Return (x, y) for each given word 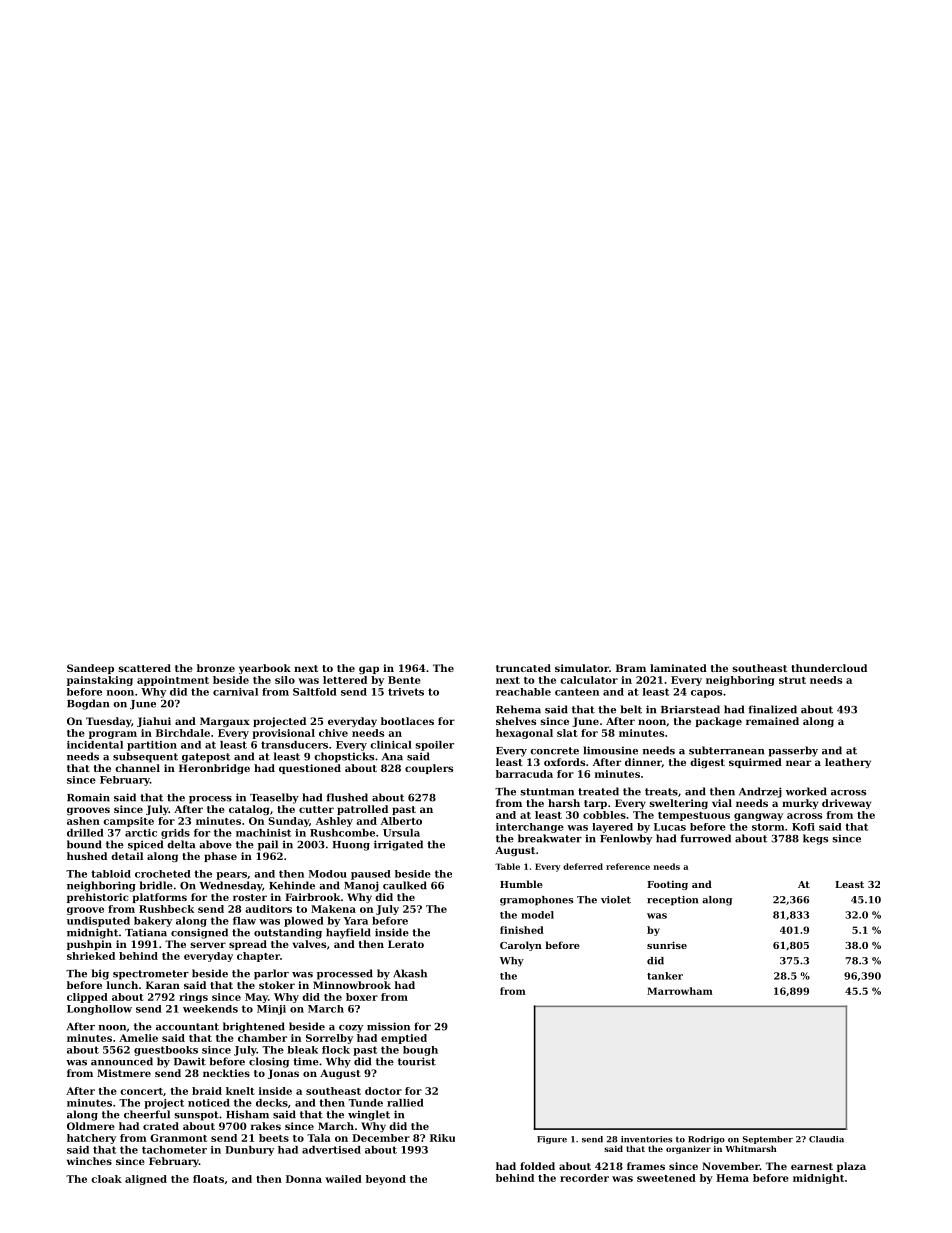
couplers (429, 769)
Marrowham (680, 991)
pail (268, 845)
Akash (410, 973)
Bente (404, 680)
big (100, 974)
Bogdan (88, 704)
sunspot (196, 1116)
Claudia (826, 1139)
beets (274, 1138)
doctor (383, 1091)
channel (137, 768)
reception (672, 901)
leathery (848, 763)
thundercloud (829, 668)
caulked (405, 885)
